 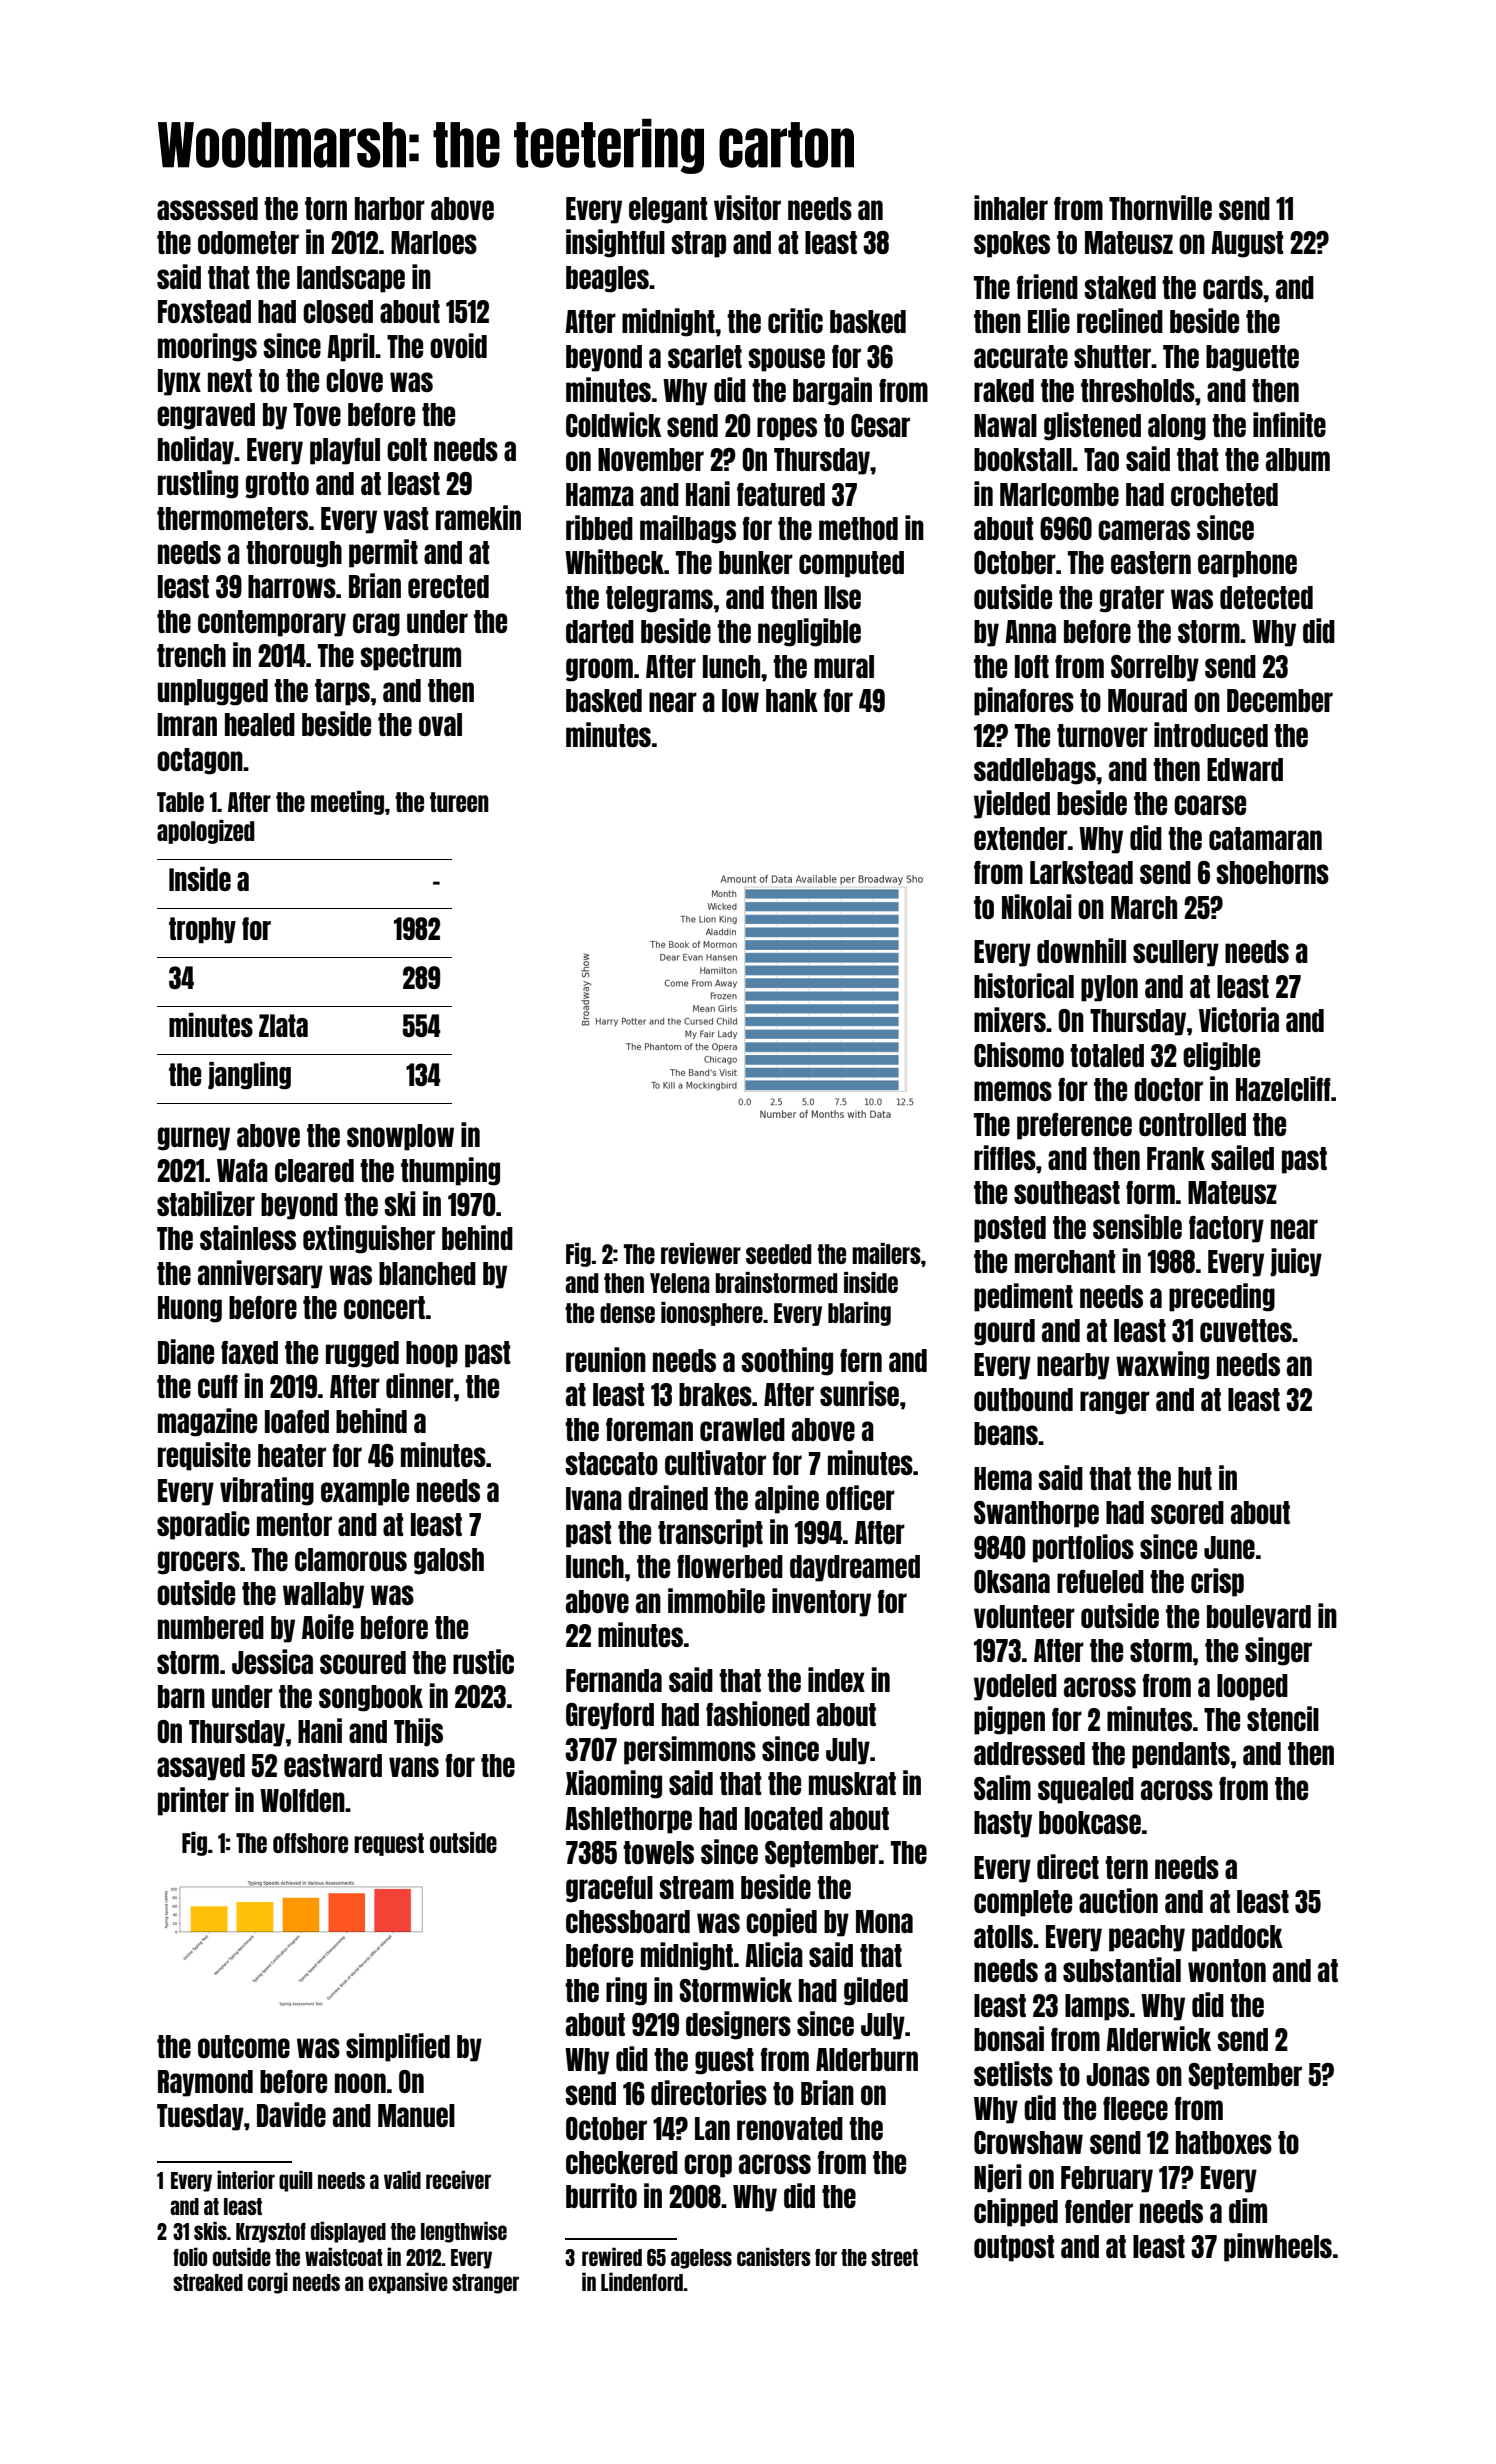 What do you see at coordinates (344, 2256) in the screenshot?
I see `waistcoat` at bounding box center [344, 2256].
